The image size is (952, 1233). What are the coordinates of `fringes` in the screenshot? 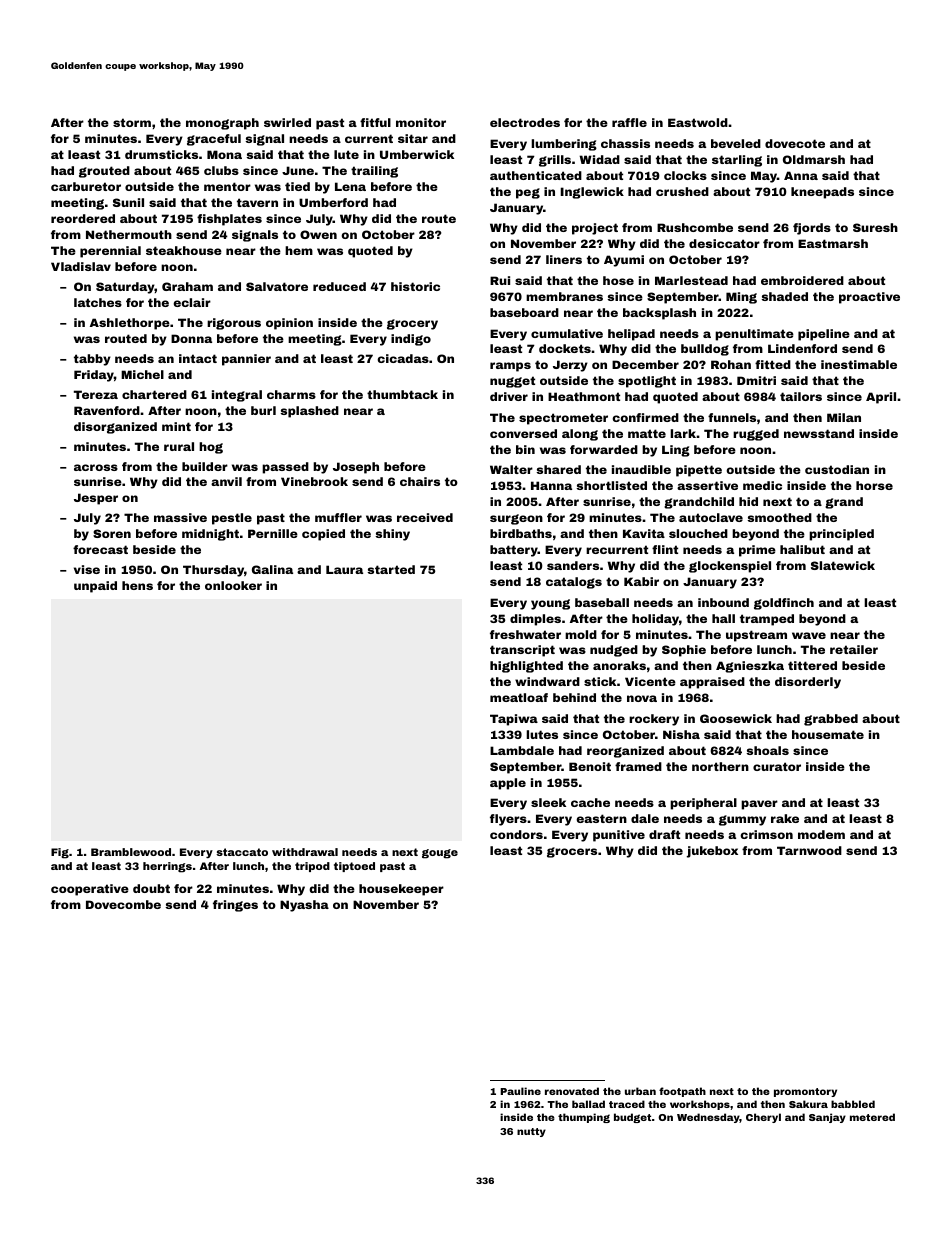 It's located at (235, 906).
